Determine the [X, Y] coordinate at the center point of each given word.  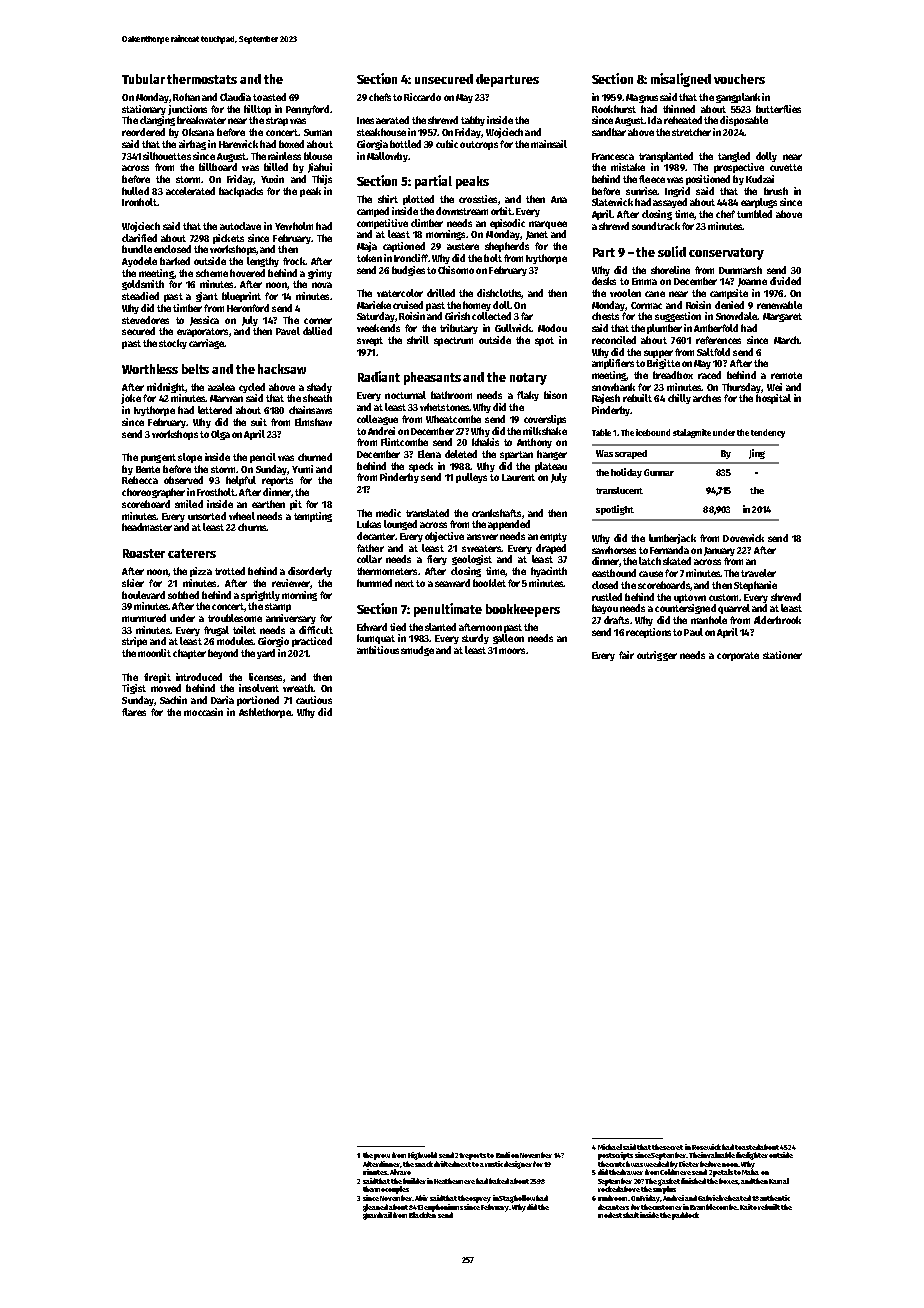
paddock [685, 1216]
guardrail [377, 1216]
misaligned [681, 80]
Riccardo [422, 97]
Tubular [143, 79]
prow [382, 1157]
